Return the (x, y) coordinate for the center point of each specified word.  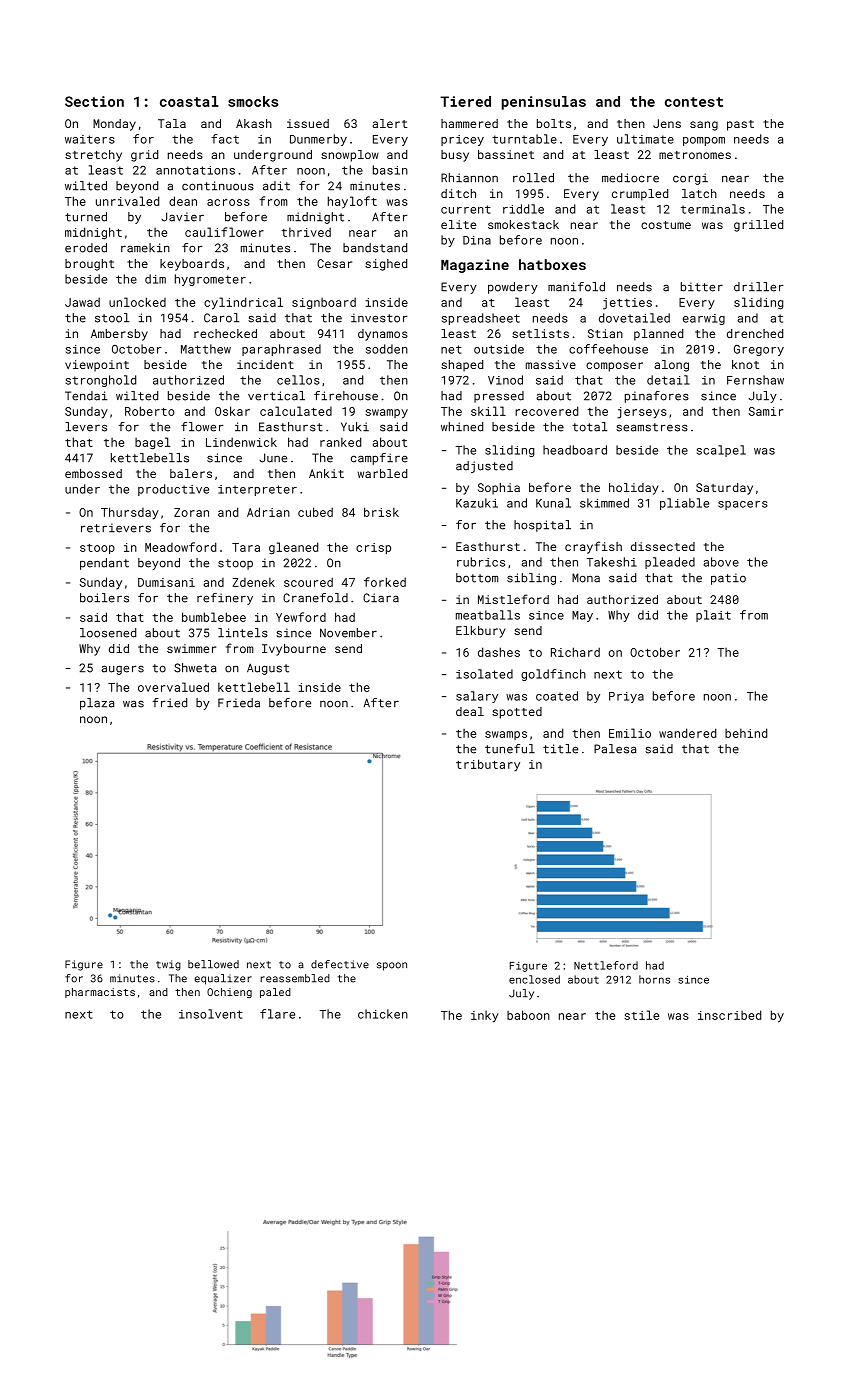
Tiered (465, 101)
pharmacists (100, 993)
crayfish (593, 547)
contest (694, 102)
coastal (189, 101)
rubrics (481, 562)
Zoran (191, 512)
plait (713, 616)
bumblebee (214, 617)
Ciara (381, 598)
